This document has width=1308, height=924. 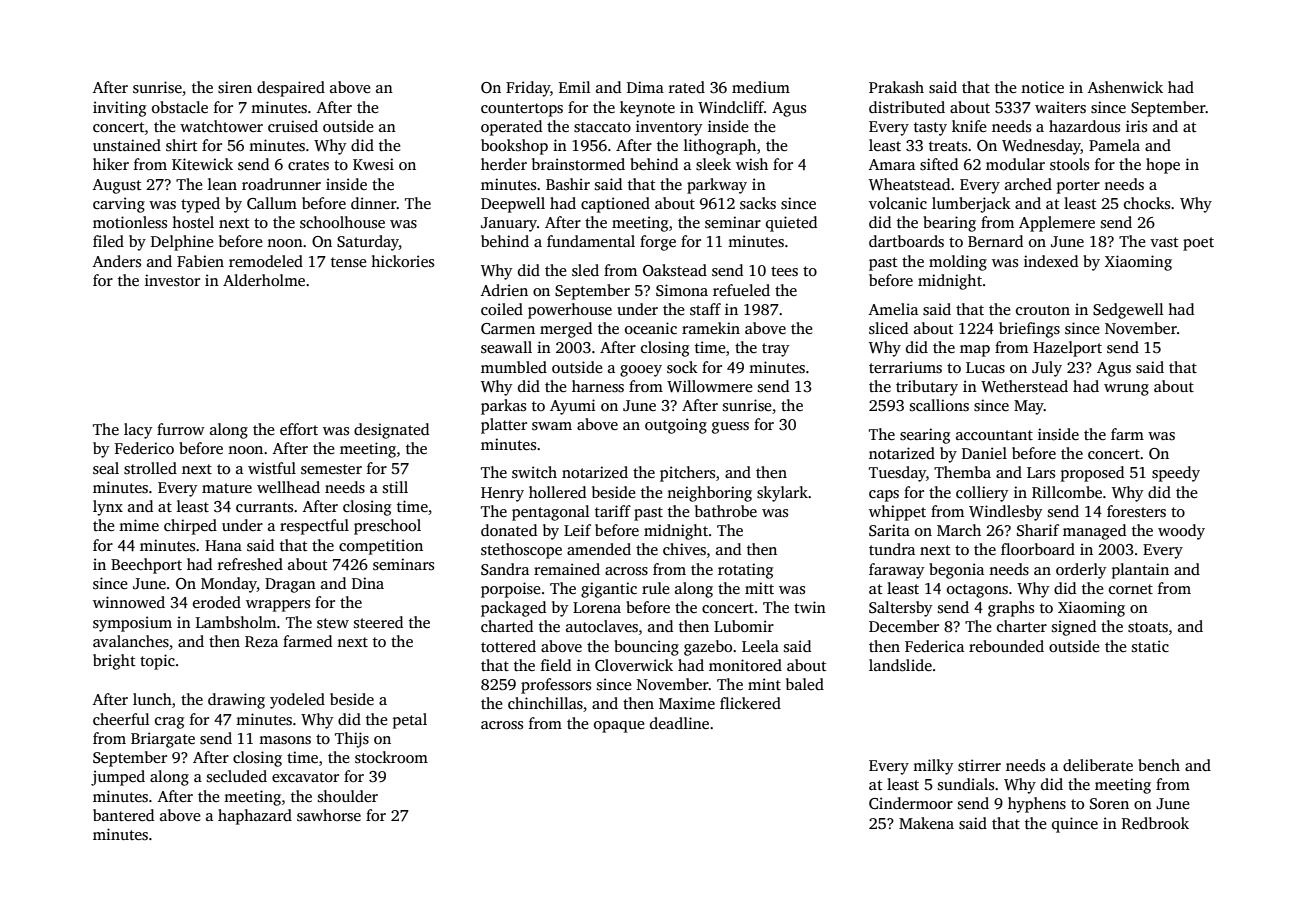 What do you see at coordinates (1125, 87) in the document?
I see `Ashenwick` at bounding box center [1125, 87].
